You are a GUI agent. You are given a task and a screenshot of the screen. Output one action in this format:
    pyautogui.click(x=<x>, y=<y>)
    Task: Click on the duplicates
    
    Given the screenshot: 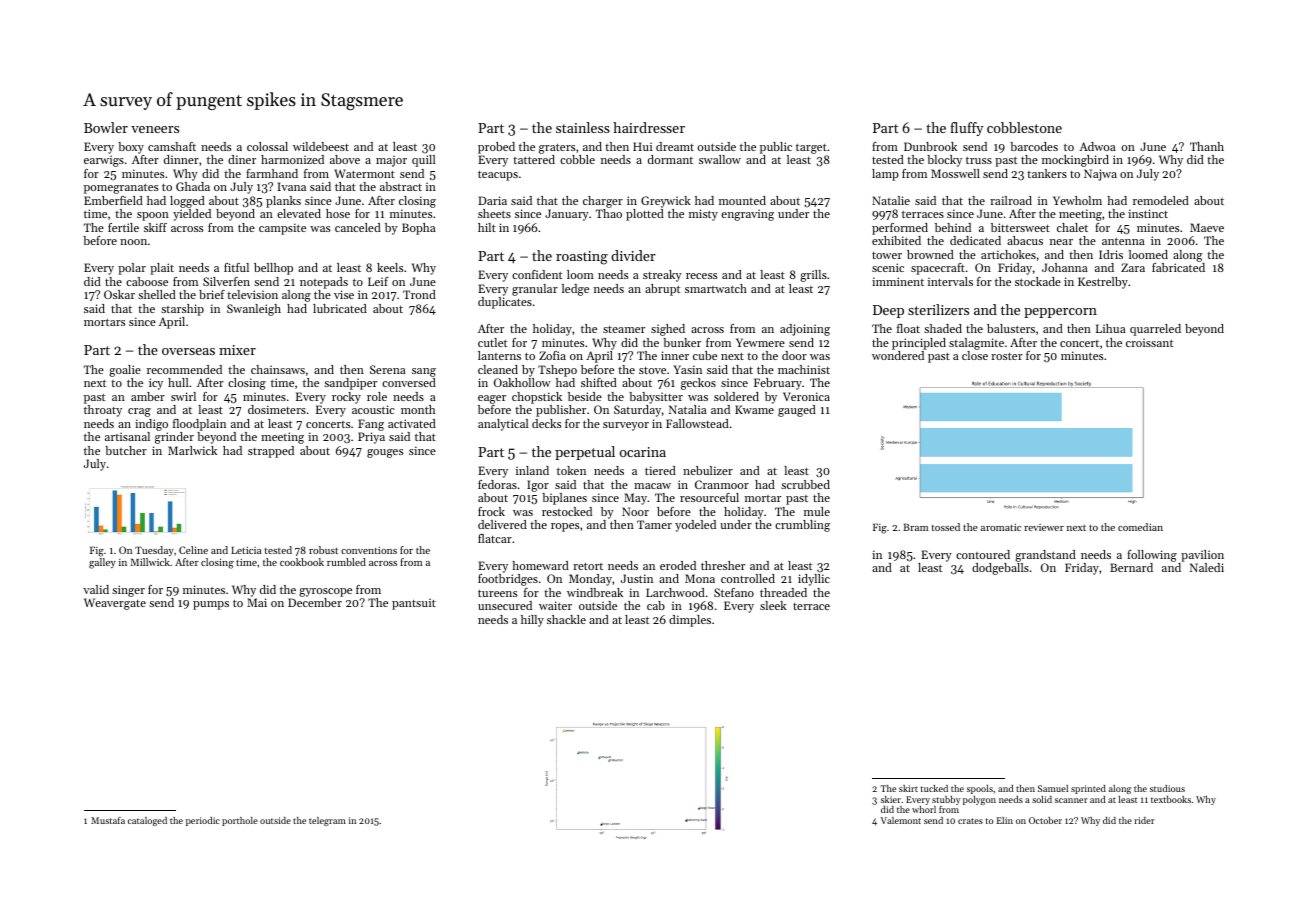 What is the action you would take?
    pyautogui.click(x=505, y=303)
